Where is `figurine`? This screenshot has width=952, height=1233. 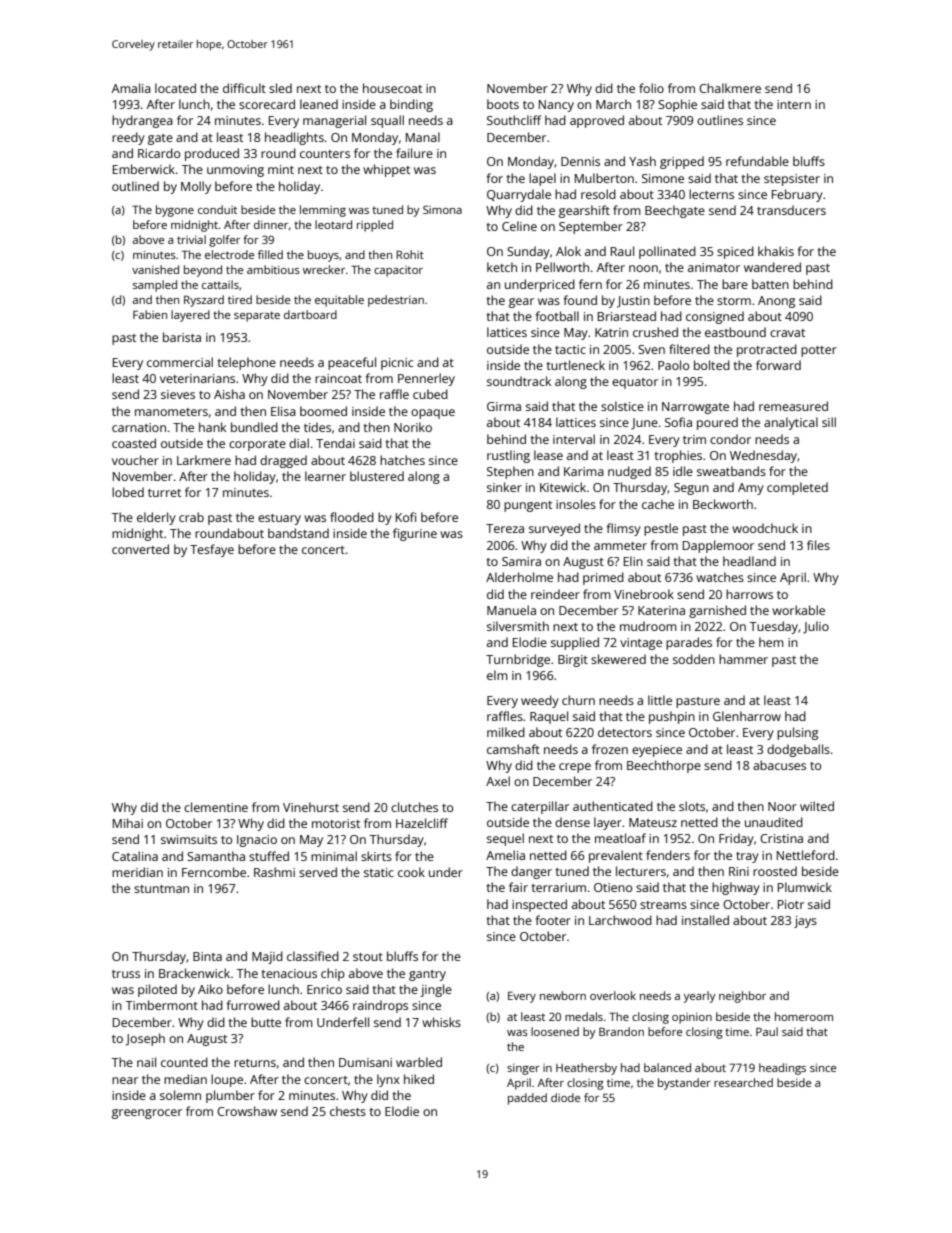
figurine is located at coordinates (415, 534).
